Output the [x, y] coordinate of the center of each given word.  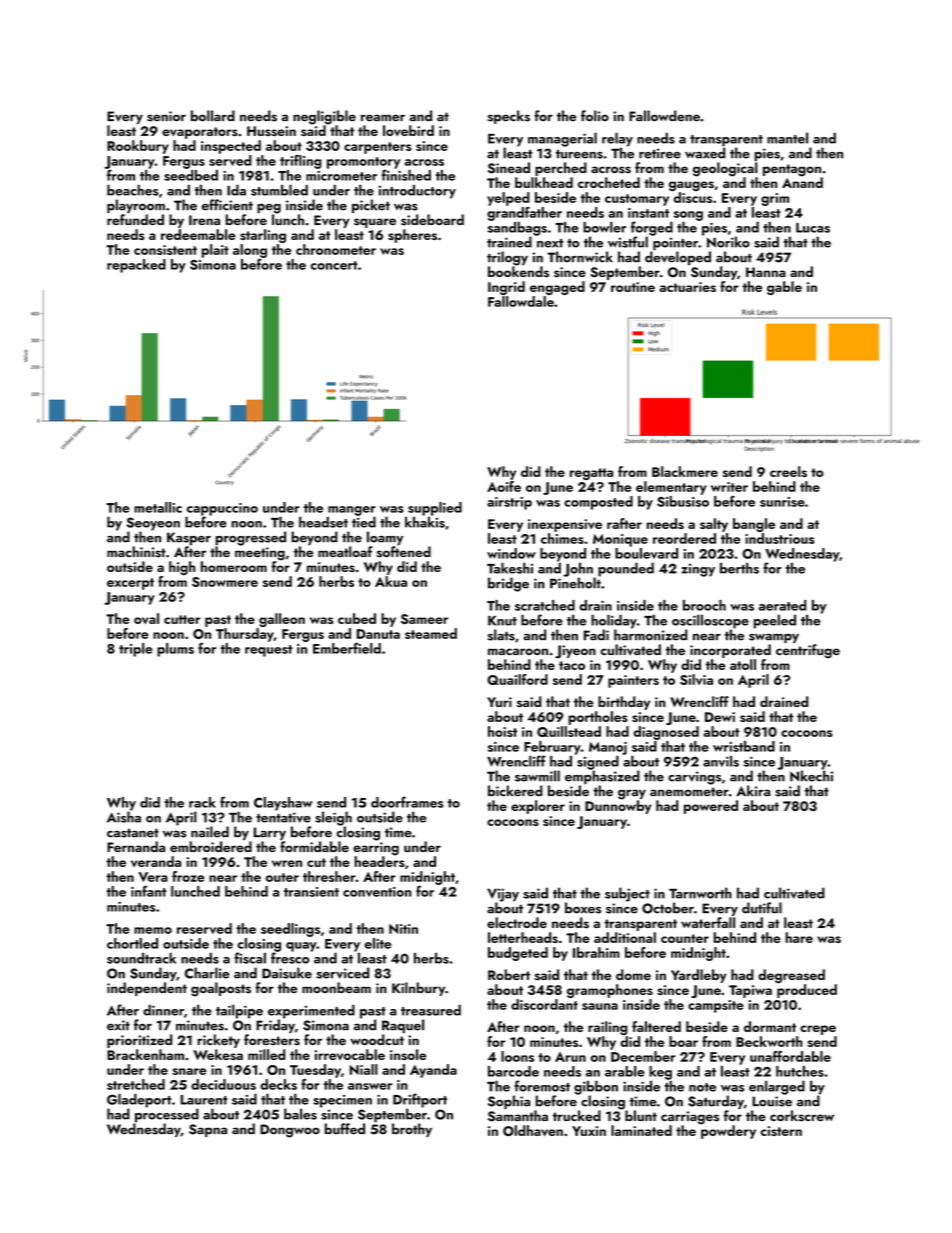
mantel [787, 138]
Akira [753, 790]
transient [311, 892]
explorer [538, 807]
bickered [515, 791]
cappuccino [222, 509]
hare [799, 937]
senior [166, 116]
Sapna [208, 1130]
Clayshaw [283, 804]
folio [595, 115]
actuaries [687, 287]
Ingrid [506, 288]
